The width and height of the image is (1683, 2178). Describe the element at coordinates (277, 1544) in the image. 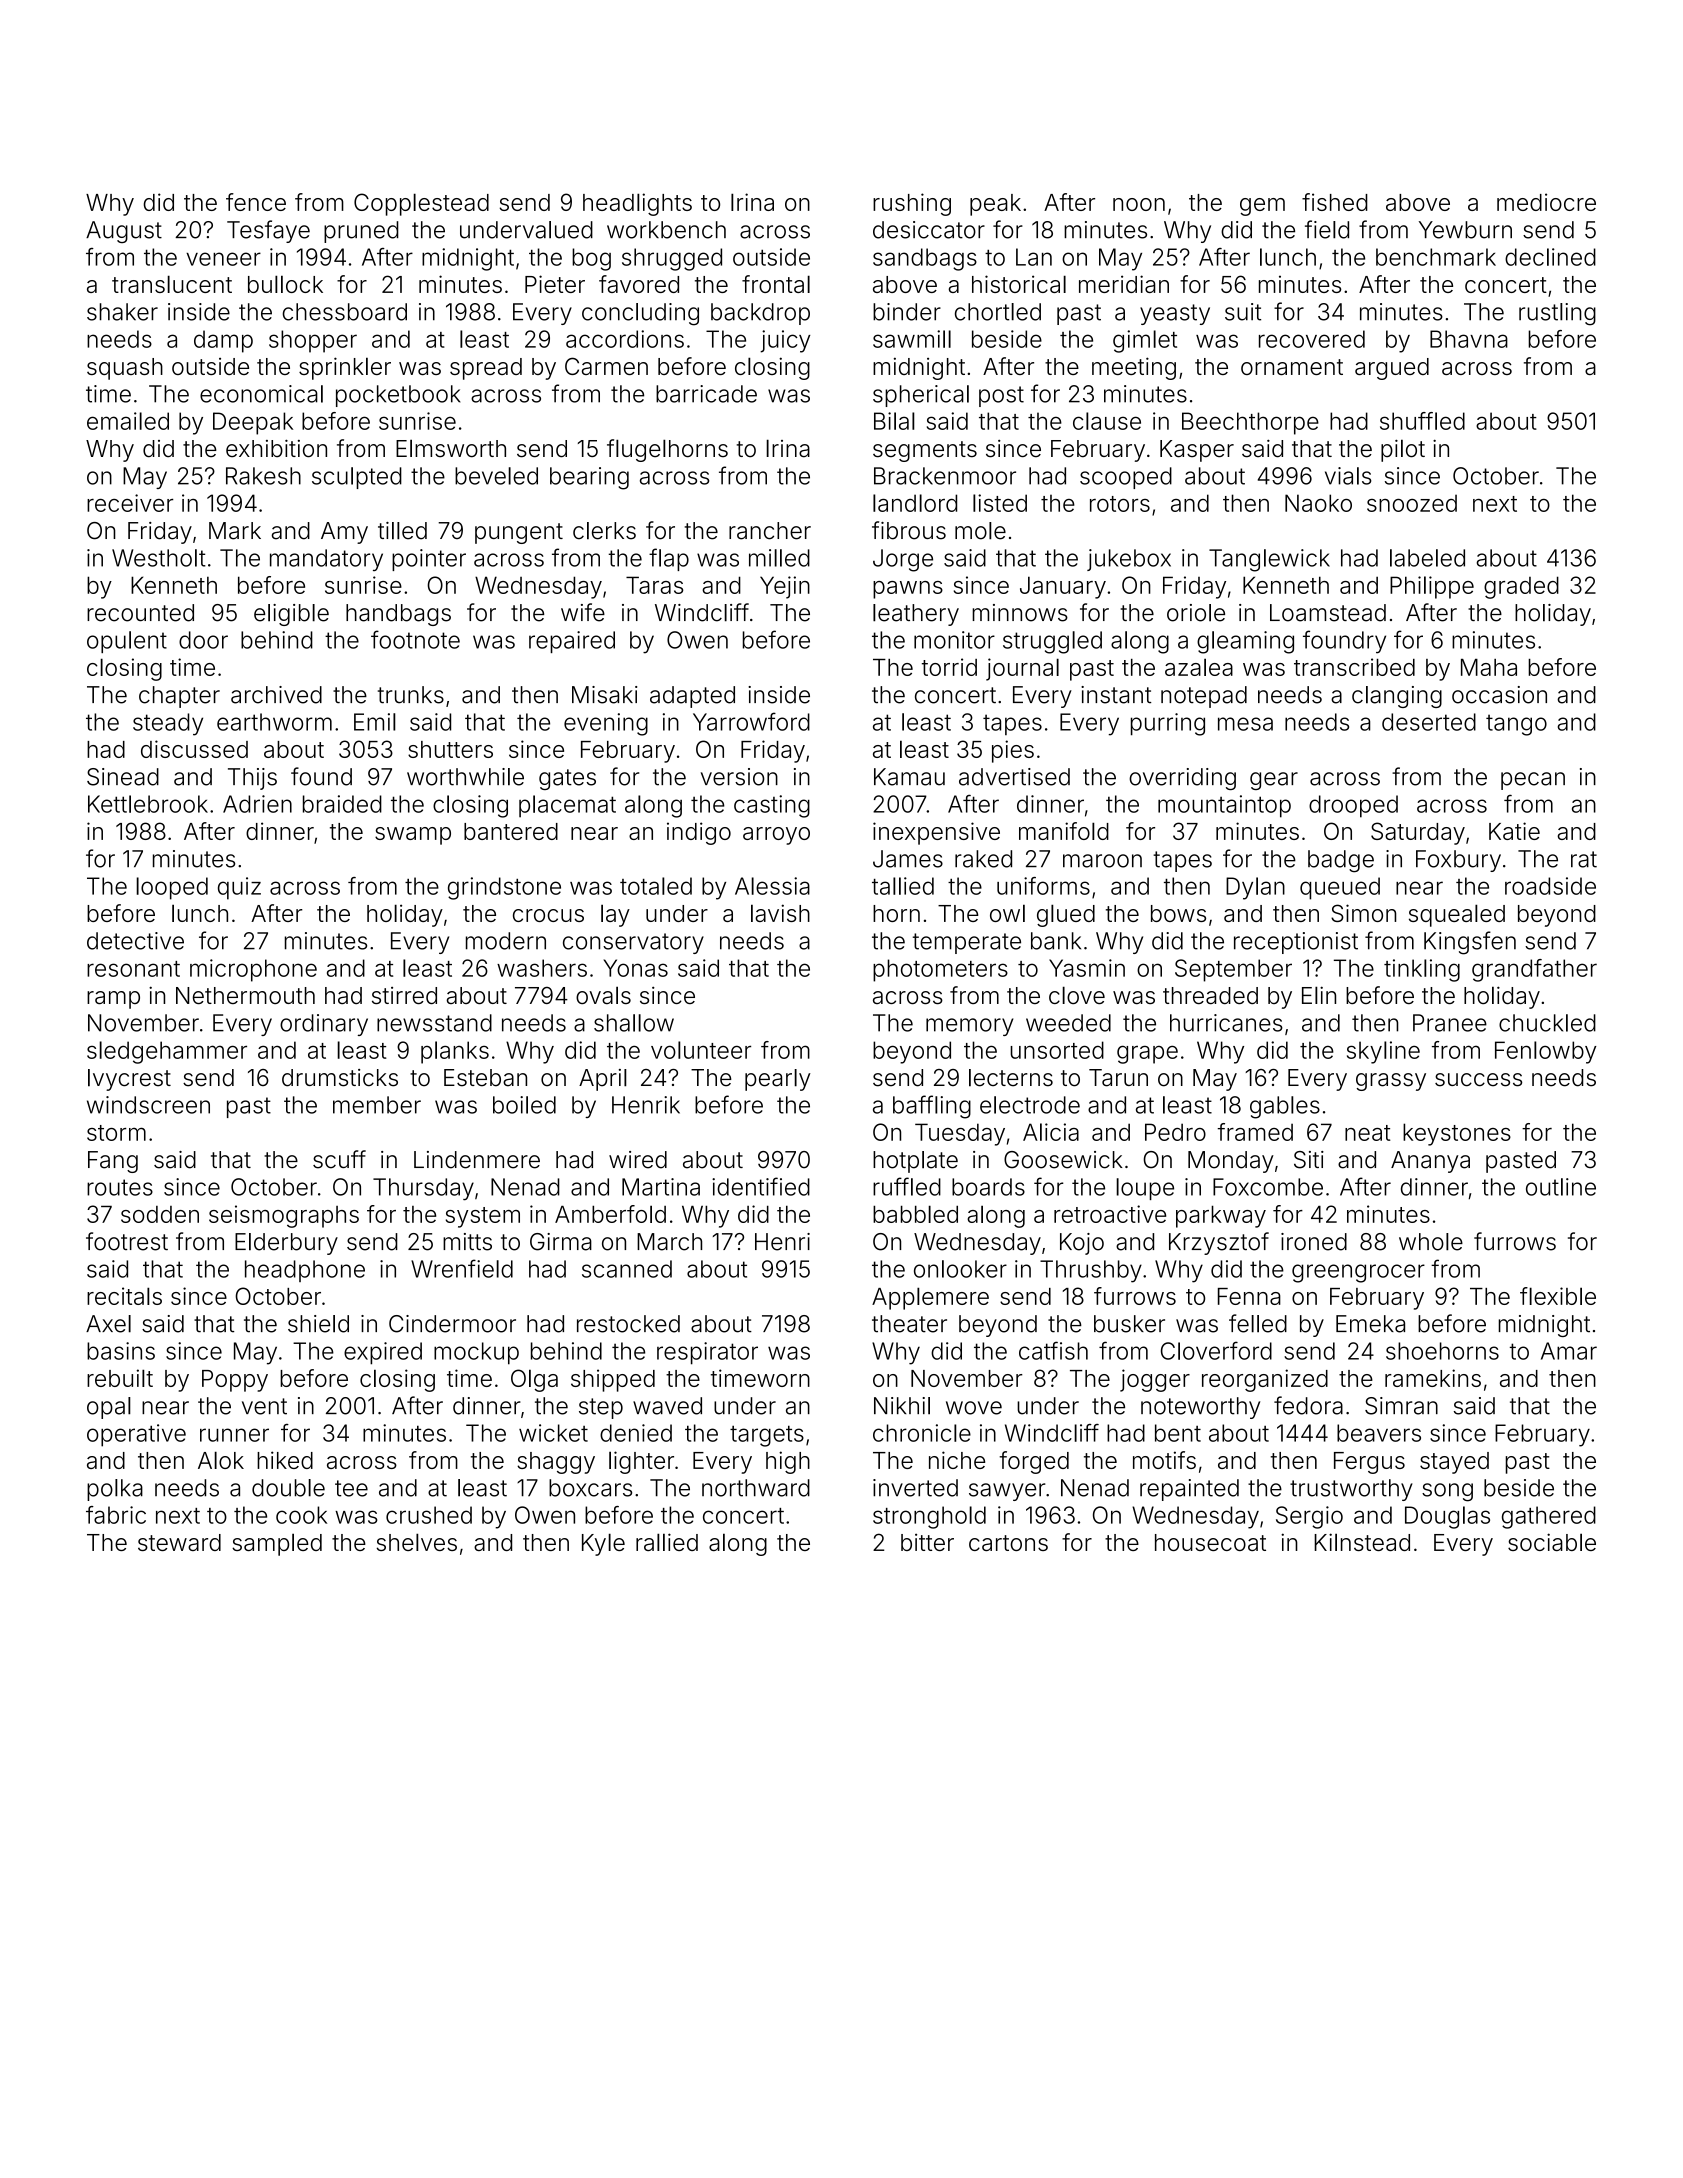

I see `sampled` at that location.
